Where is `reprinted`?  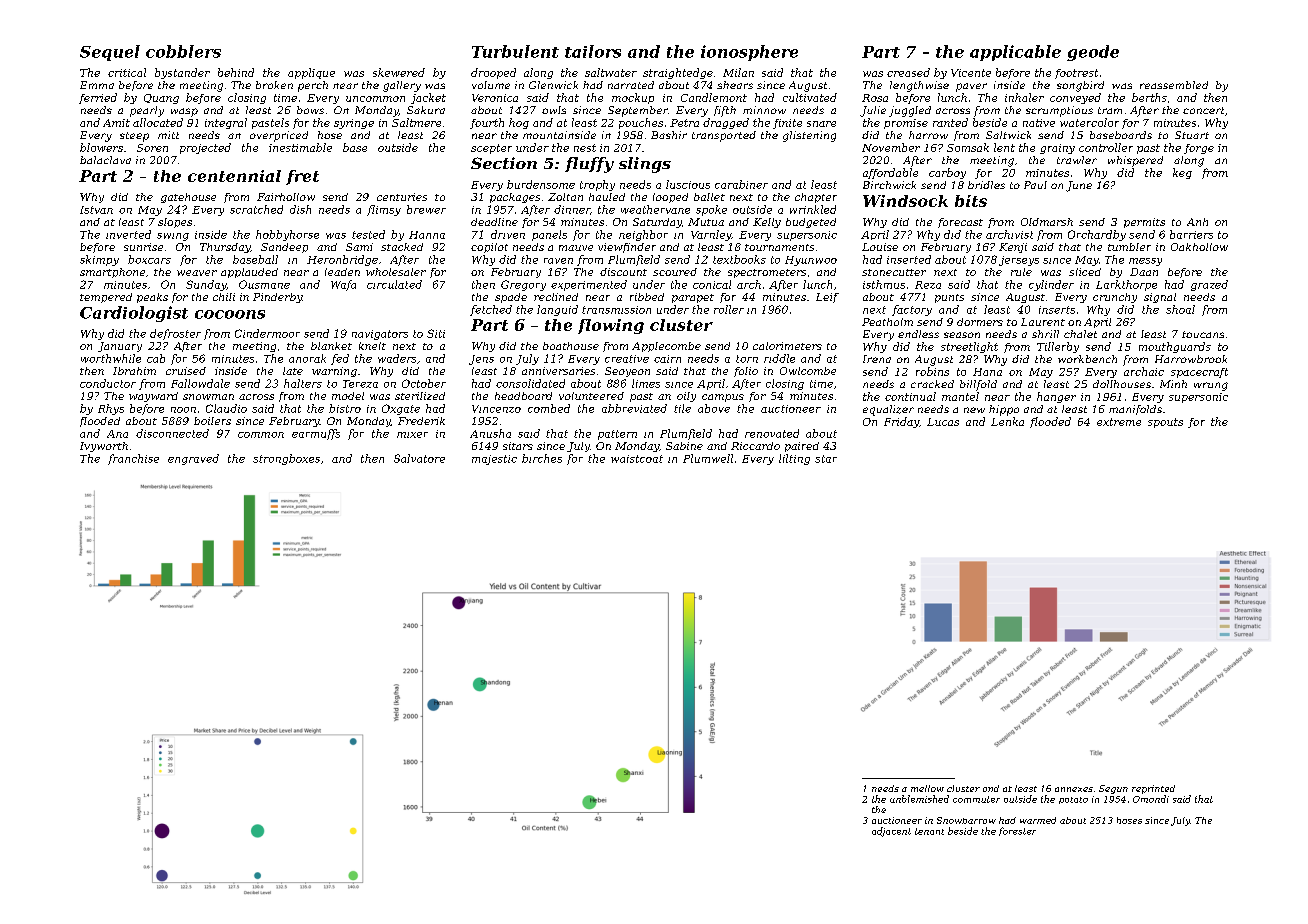 reprinted is located at coordinates (1153, 789).
